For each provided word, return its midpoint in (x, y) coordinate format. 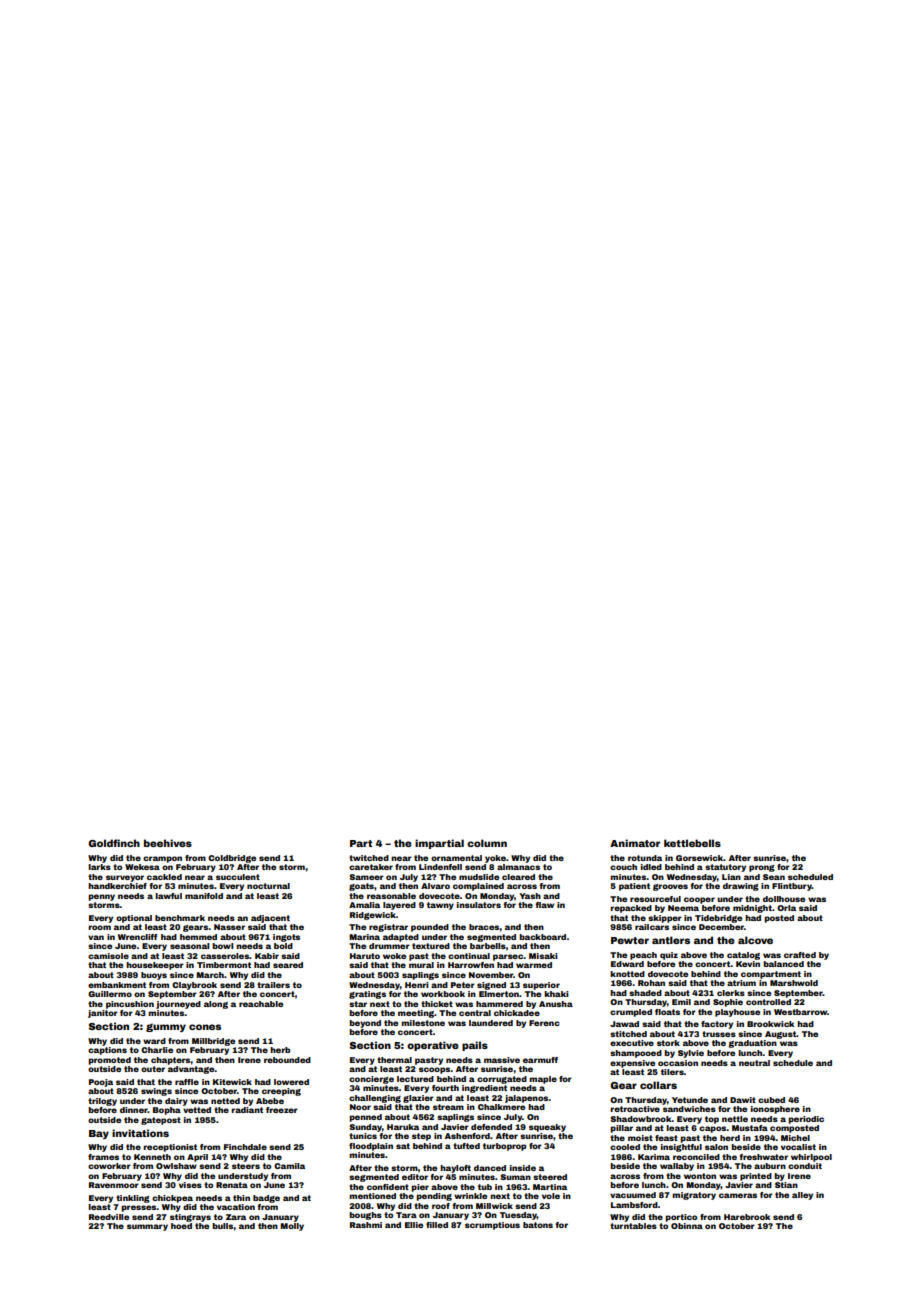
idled (651, 867)
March (210, 975)
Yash (530, 896)
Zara (236, 1217)
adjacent (270, 919)
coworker (109, 1166)
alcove (755, 940)
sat (403, 1146)
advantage (191, 1070)
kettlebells (692, 843)
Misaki (543, 956)
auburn (770, 1166)
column (487, 843)
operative (433, 1046)
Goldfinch (114, 843)
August (780, 1035)
